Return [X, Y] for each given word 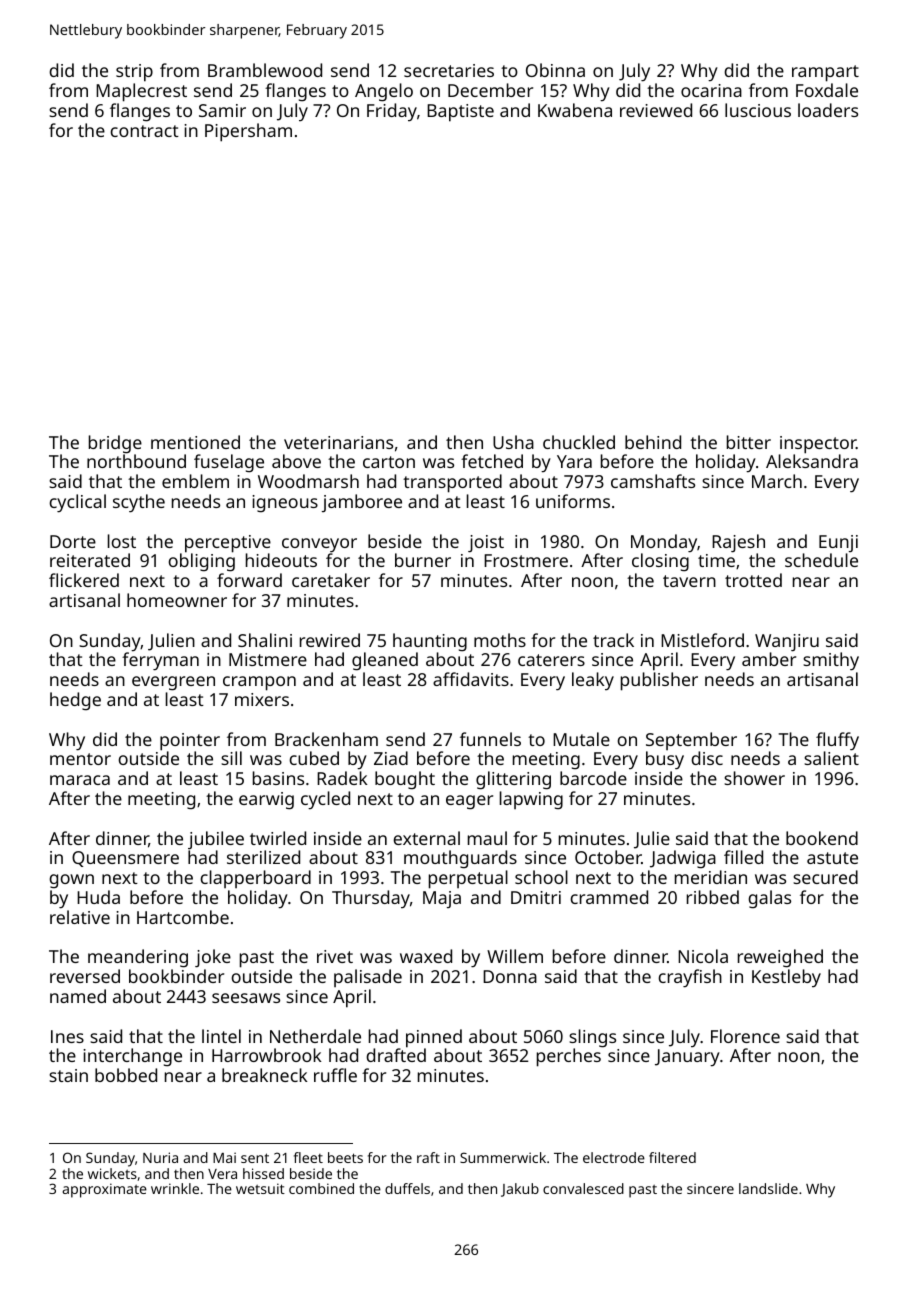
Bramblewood [265, 70]
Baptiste [460, 113]
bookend [822, 838]
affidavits [471, 679]
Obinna [555, 70]
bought [405, 780]
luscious [758, 110]
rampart [825, 73]
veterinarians [338, 442]
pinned [434, 1038]
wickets [112, 1173]
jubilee [216, 840]
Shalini [265, 640]
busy [665, 760]
